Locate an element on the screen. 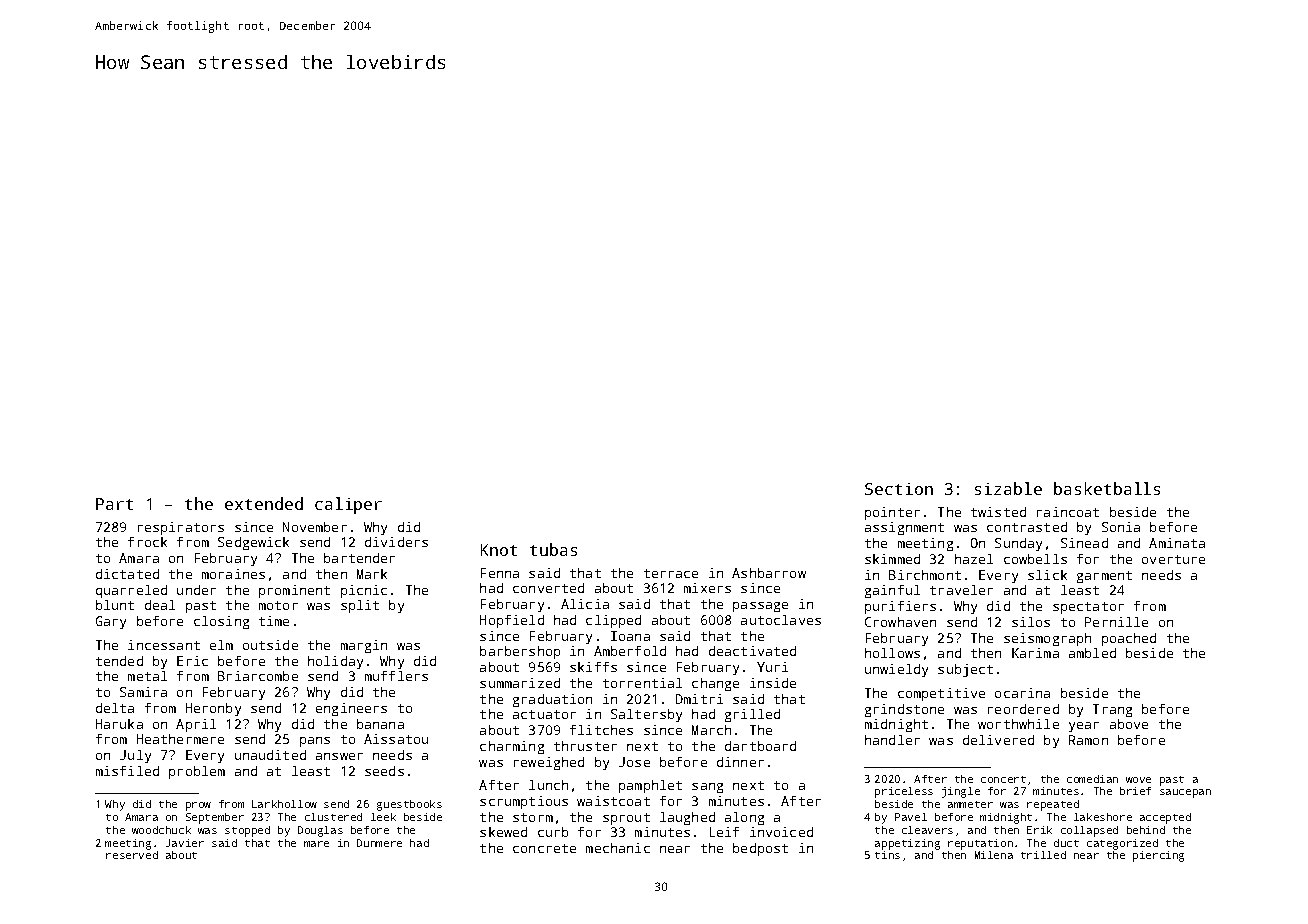 The width and height of the screenshot is (1308, 924). above is located at coordinates (1129, 724).
